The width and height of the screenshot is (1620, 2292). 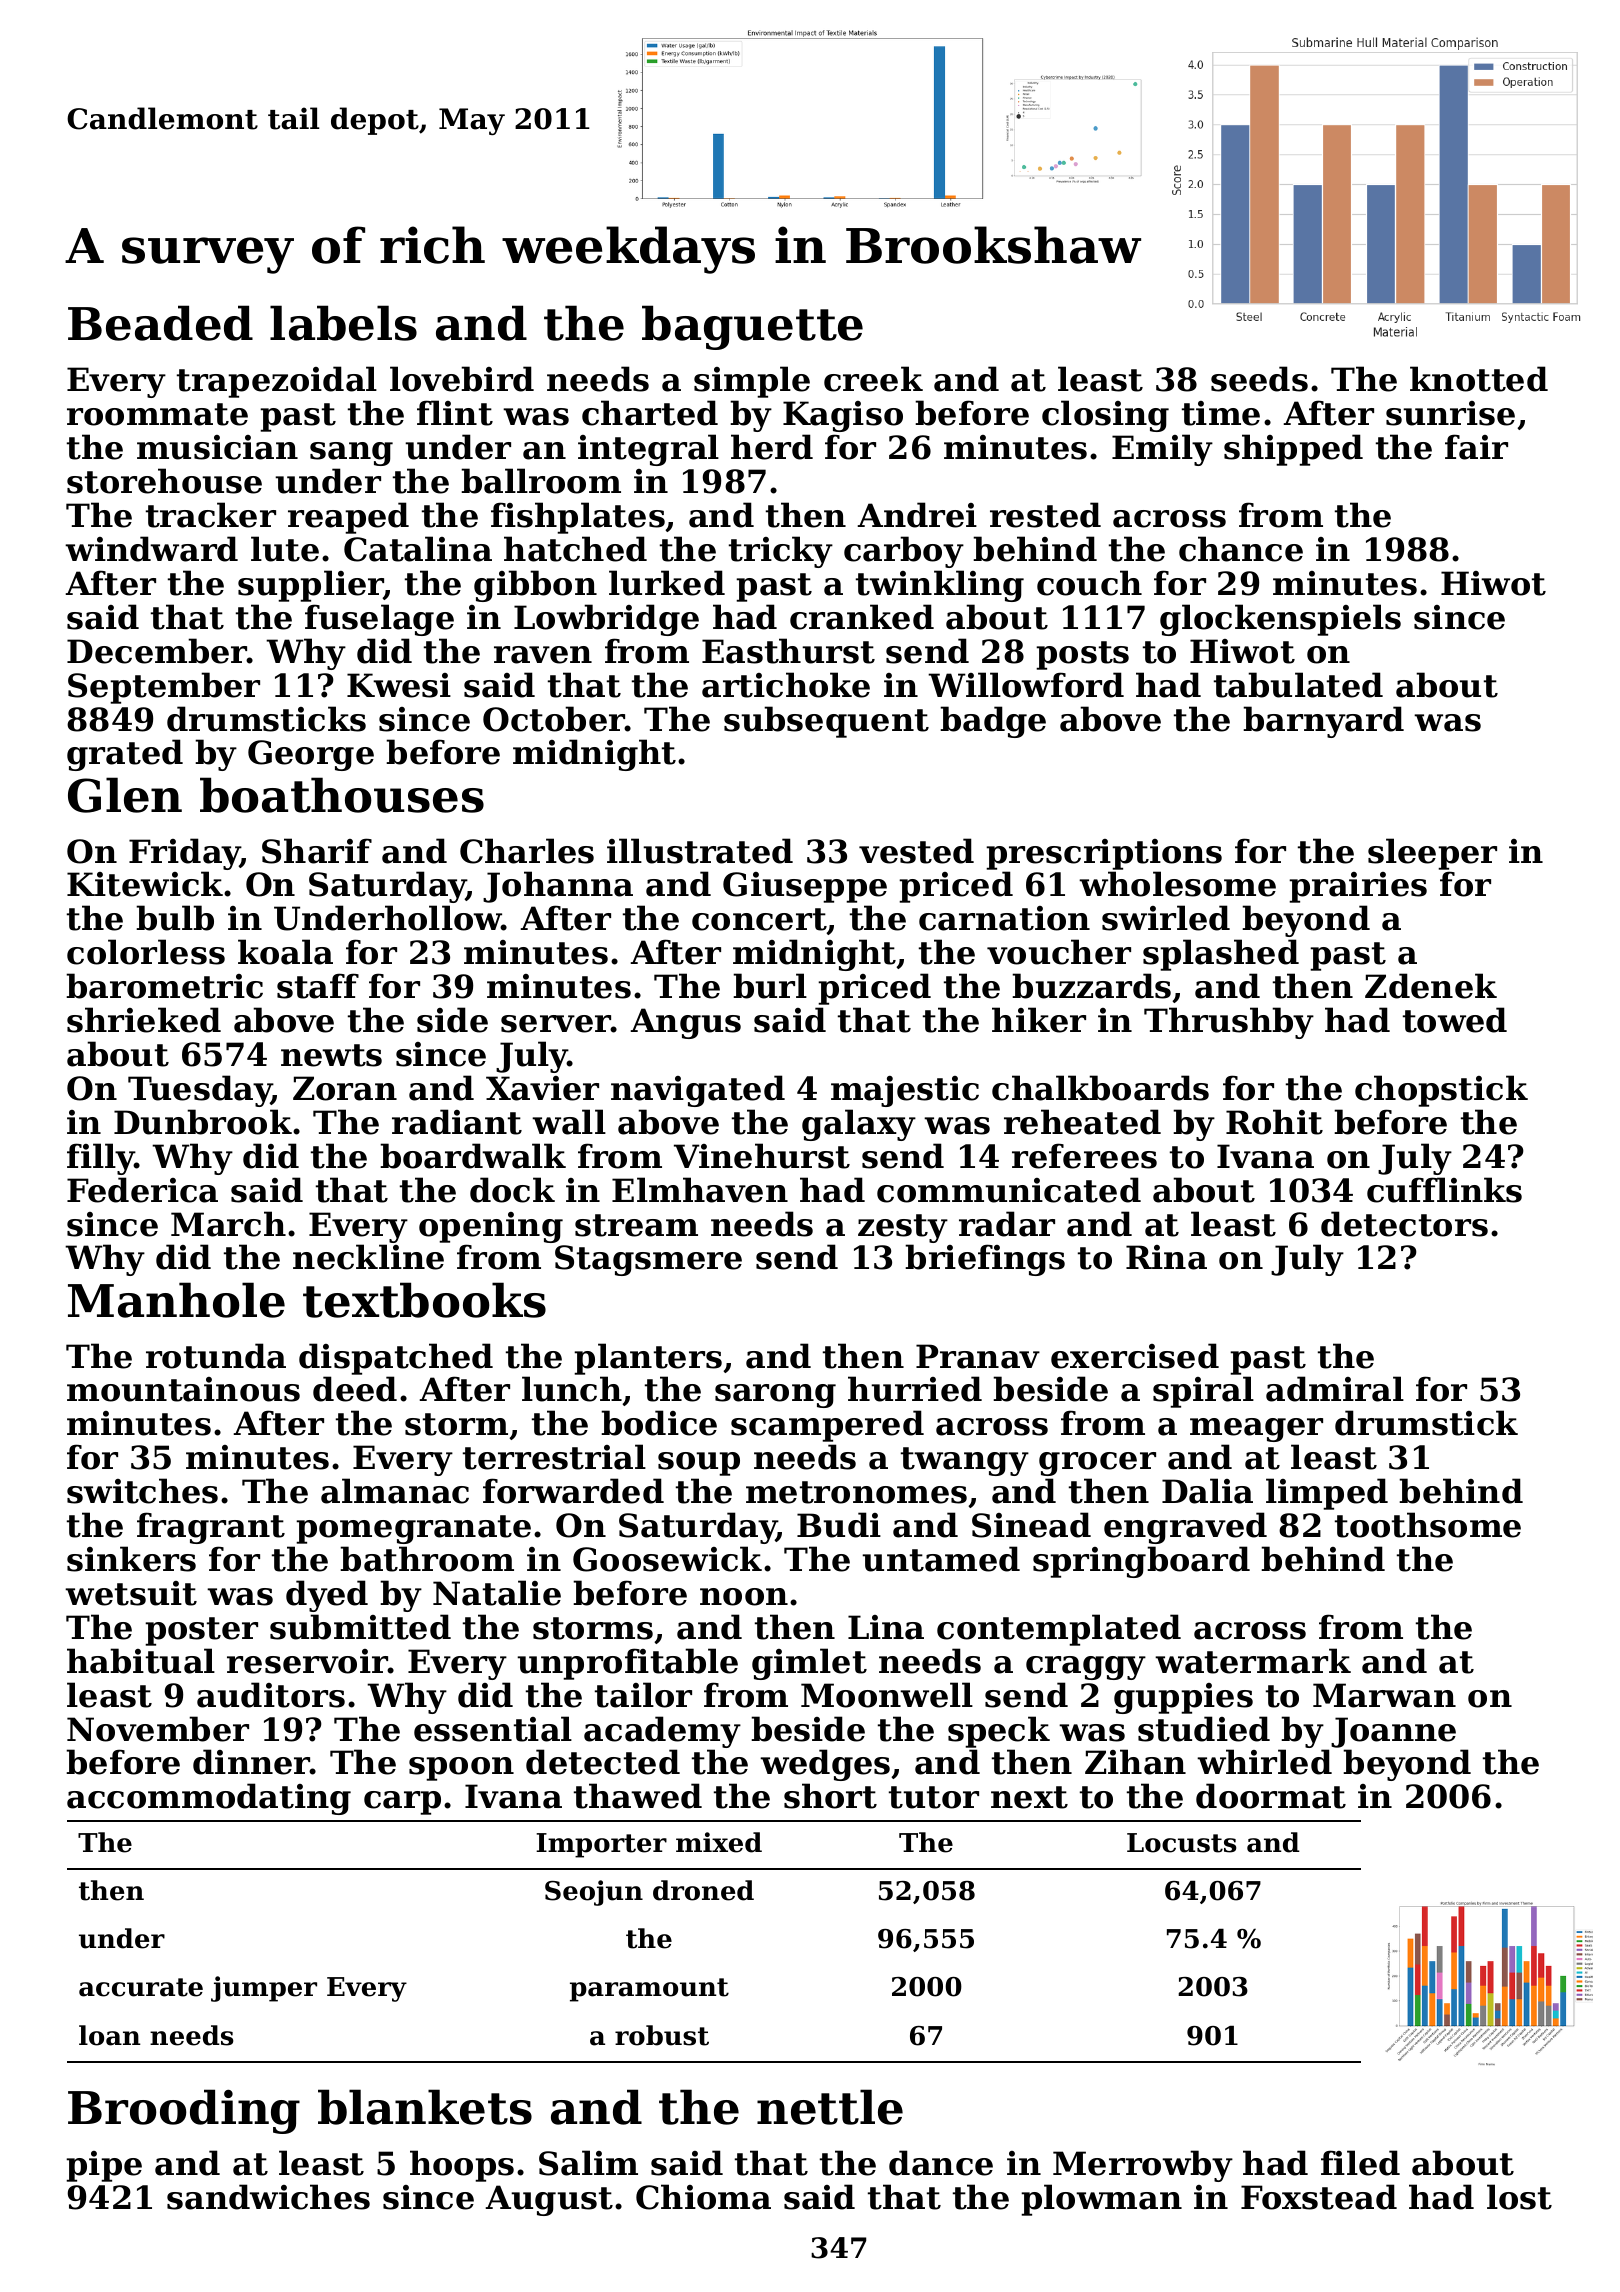 I want to click on Pranav, so click(x=978, y=1356).
